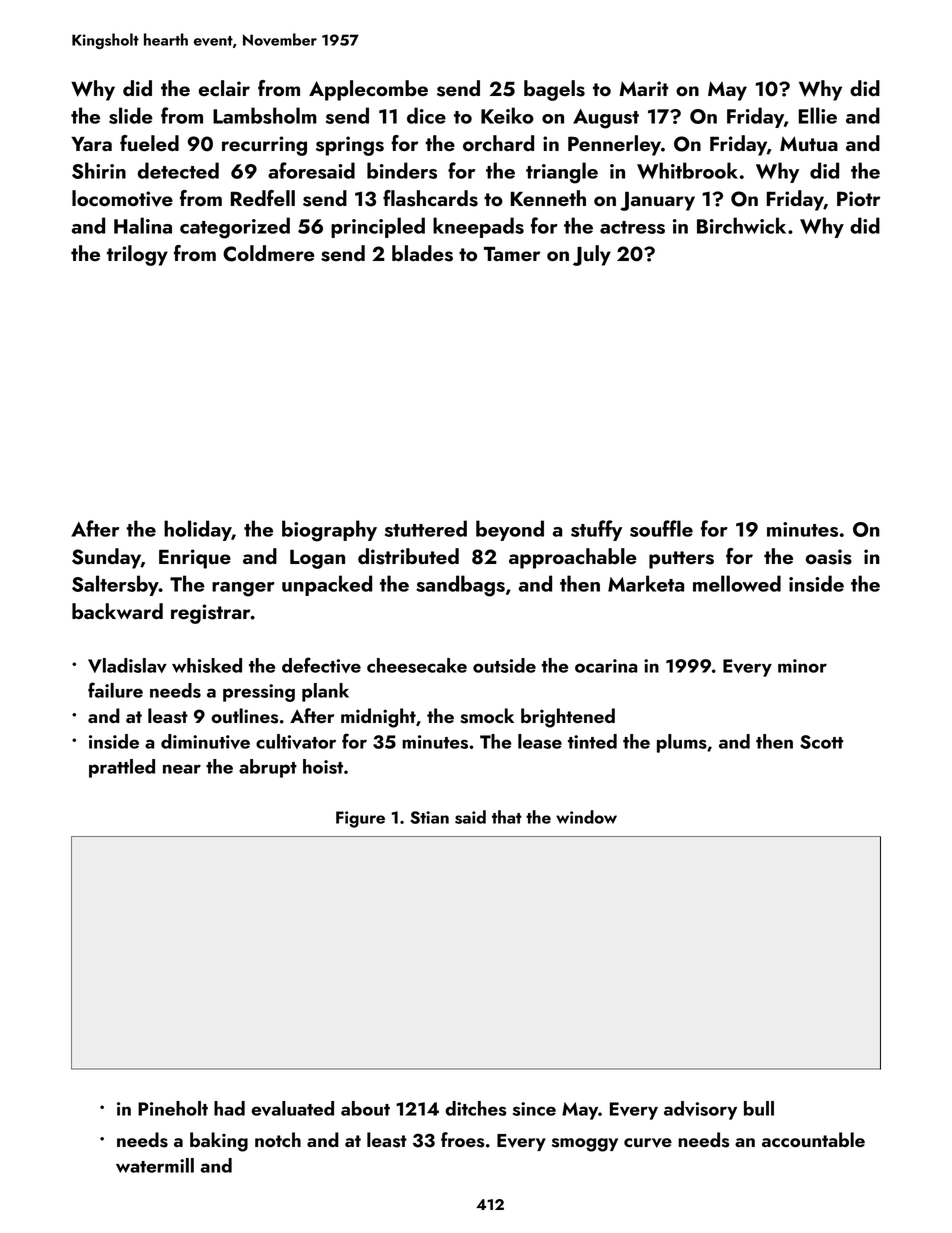 The image size is (952, 1233). What do you see at coordinates (378, 718) in the document?
I see `midnight` at bounding box center [378, 718].
